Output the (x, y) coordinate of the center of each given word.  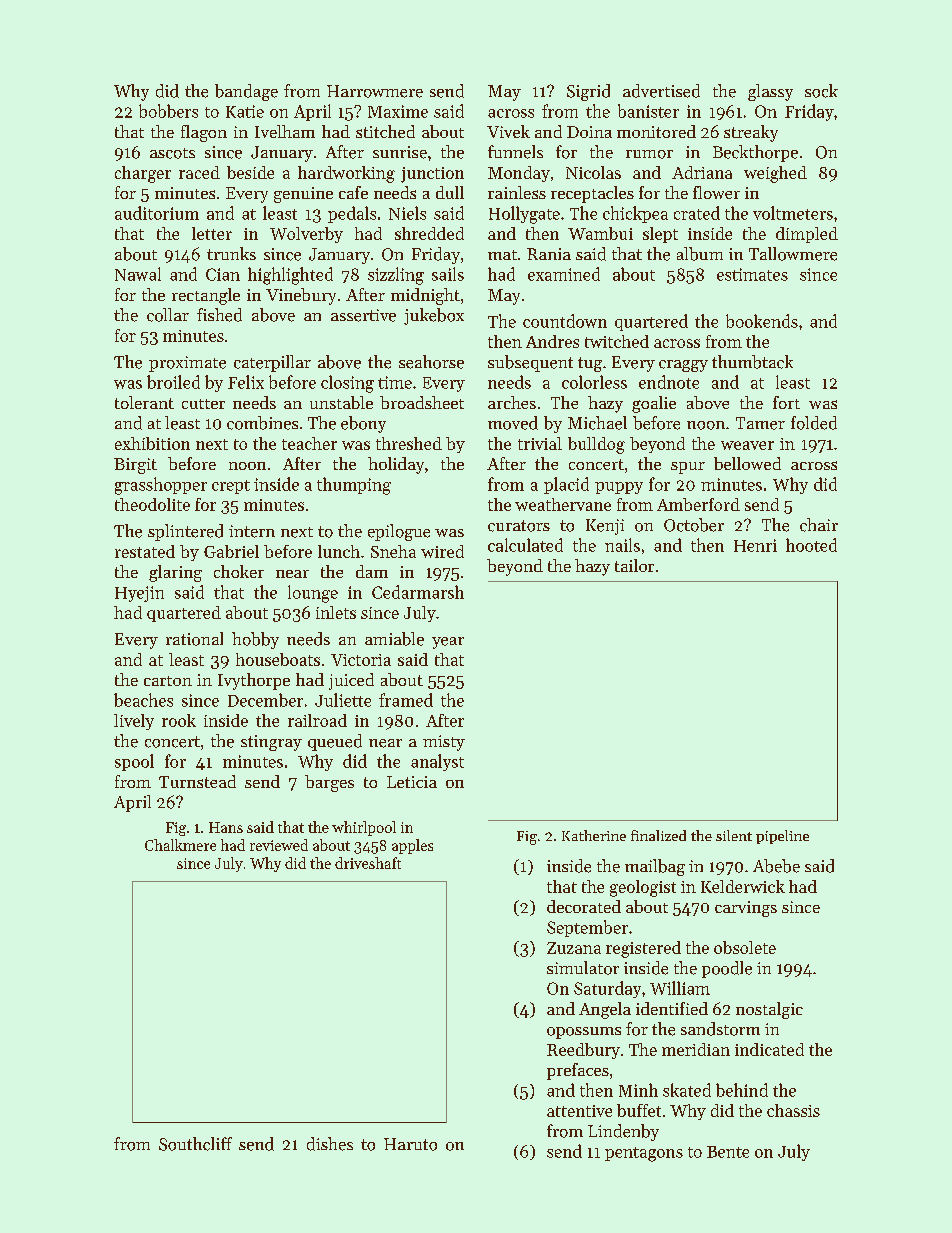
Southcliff (195, 1144)
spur (688, 468)
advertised (661, 91)
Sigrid (588, 92)
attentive (579, 1111)
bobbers (168, 111)
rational (194, 639)
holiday (396, 465)
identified (672, 1008)
